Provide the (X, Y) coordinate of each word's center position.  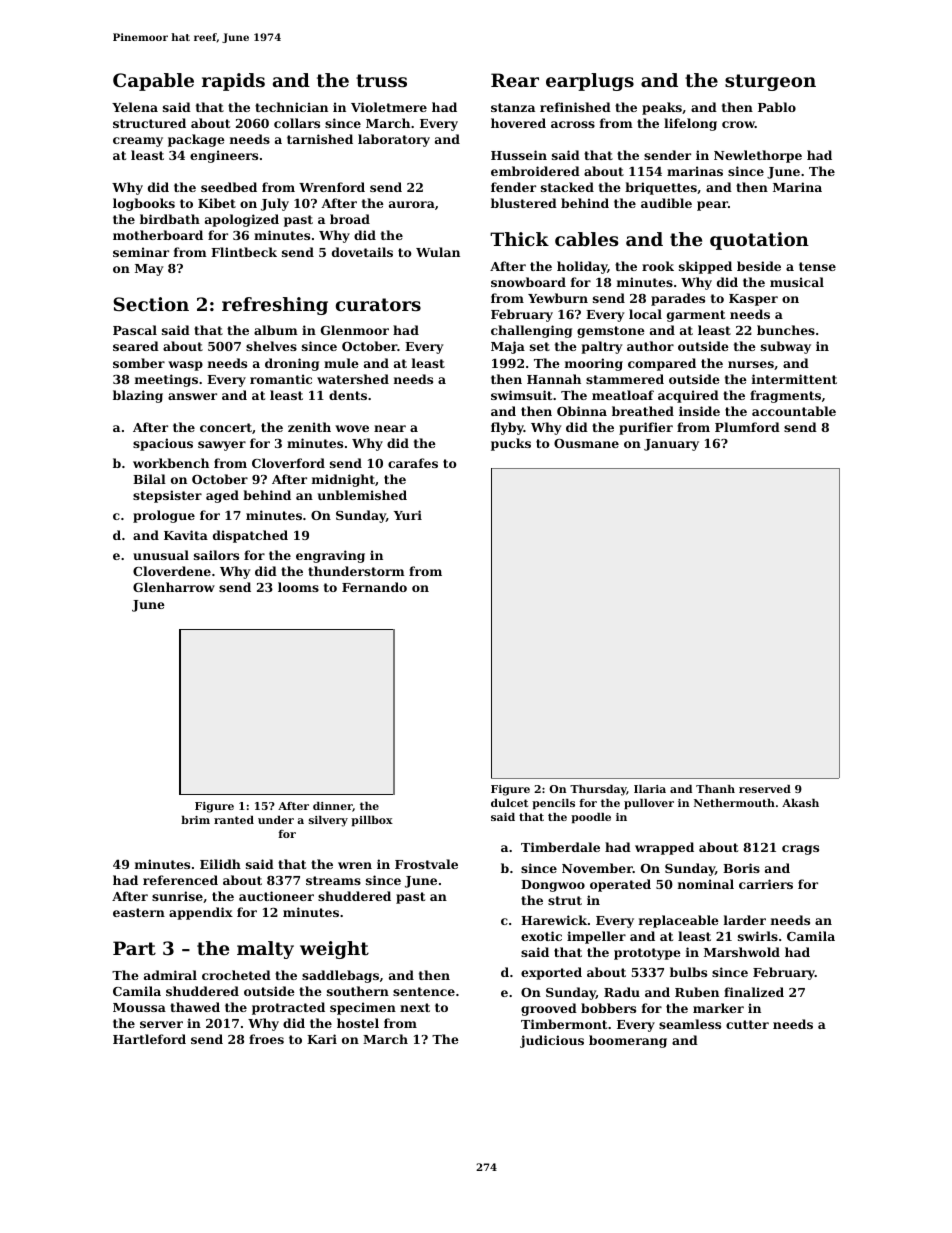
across (573, 124)
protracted (288, 1008)
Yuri (408, 515)
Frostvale (426, 864)
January (671, 445)
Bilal (149, 479)
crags (800, 850)
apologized (242, 220)
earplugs (590, 82)
